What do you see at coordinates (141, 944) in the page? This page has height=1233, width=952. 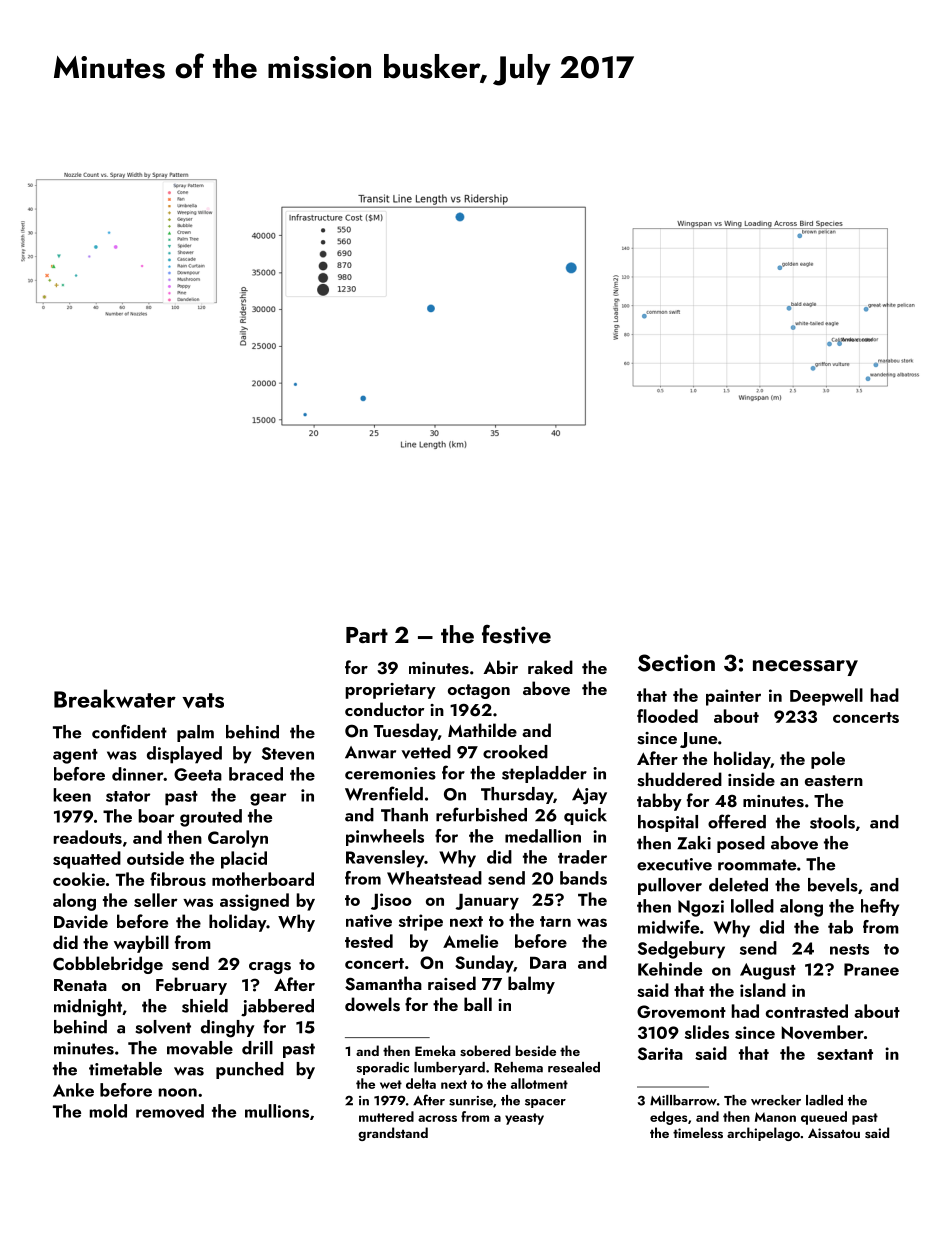 I see `waybill` at bounding box center [141, 944].
